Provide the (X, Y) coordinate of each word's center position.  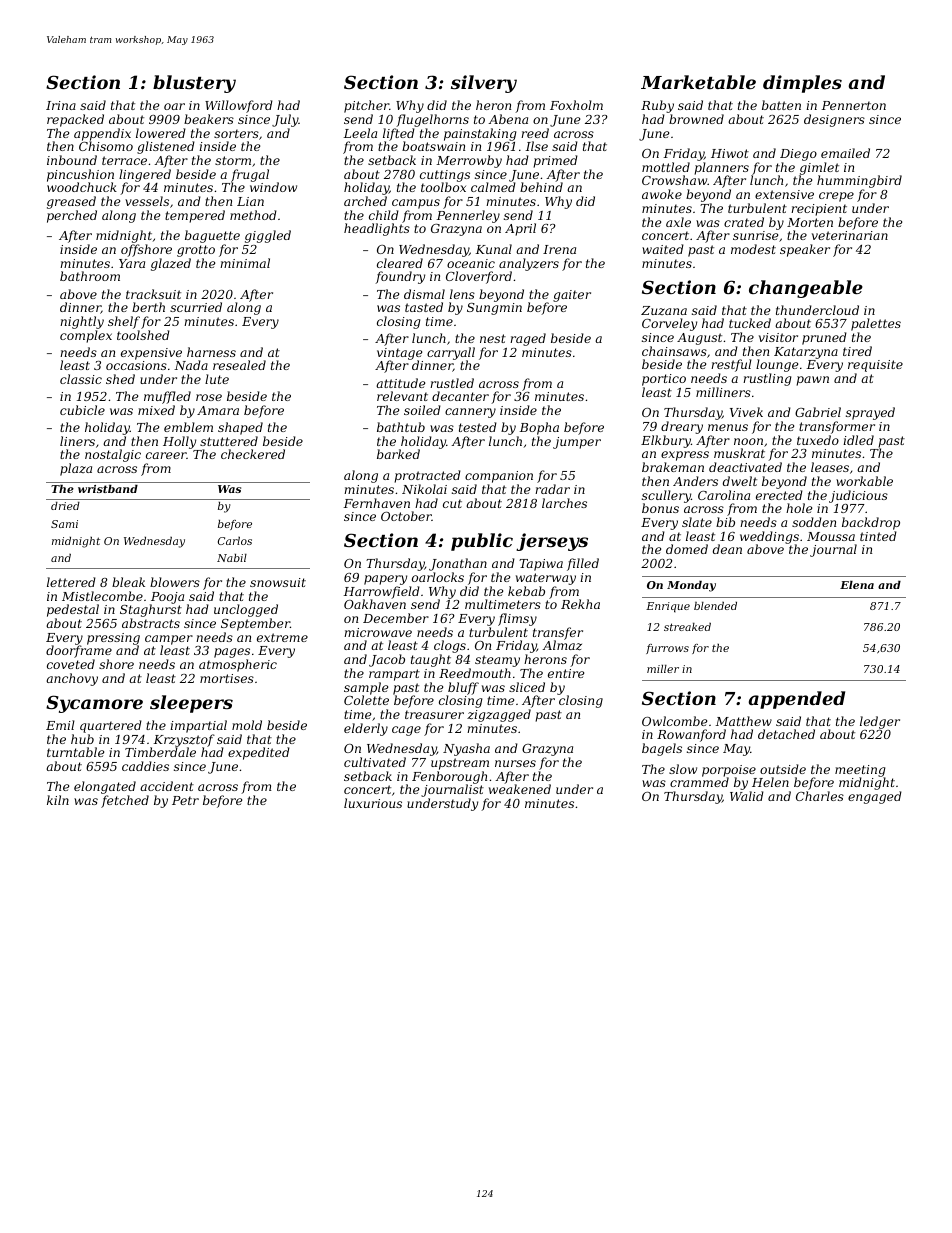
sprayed (870, 413)
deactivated (745, 467)
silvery (484, 84)
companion (499, 477)
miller (663, 669)
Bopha (539, 428)
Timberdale (160, 752)
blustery (194, 84)
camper (169, 640)
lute (217, 379)
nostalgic (113, 455)
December (396, 618)
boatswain (433, 146)
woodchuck (82, 187)
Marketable (698, 82)
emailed (845, 153)
